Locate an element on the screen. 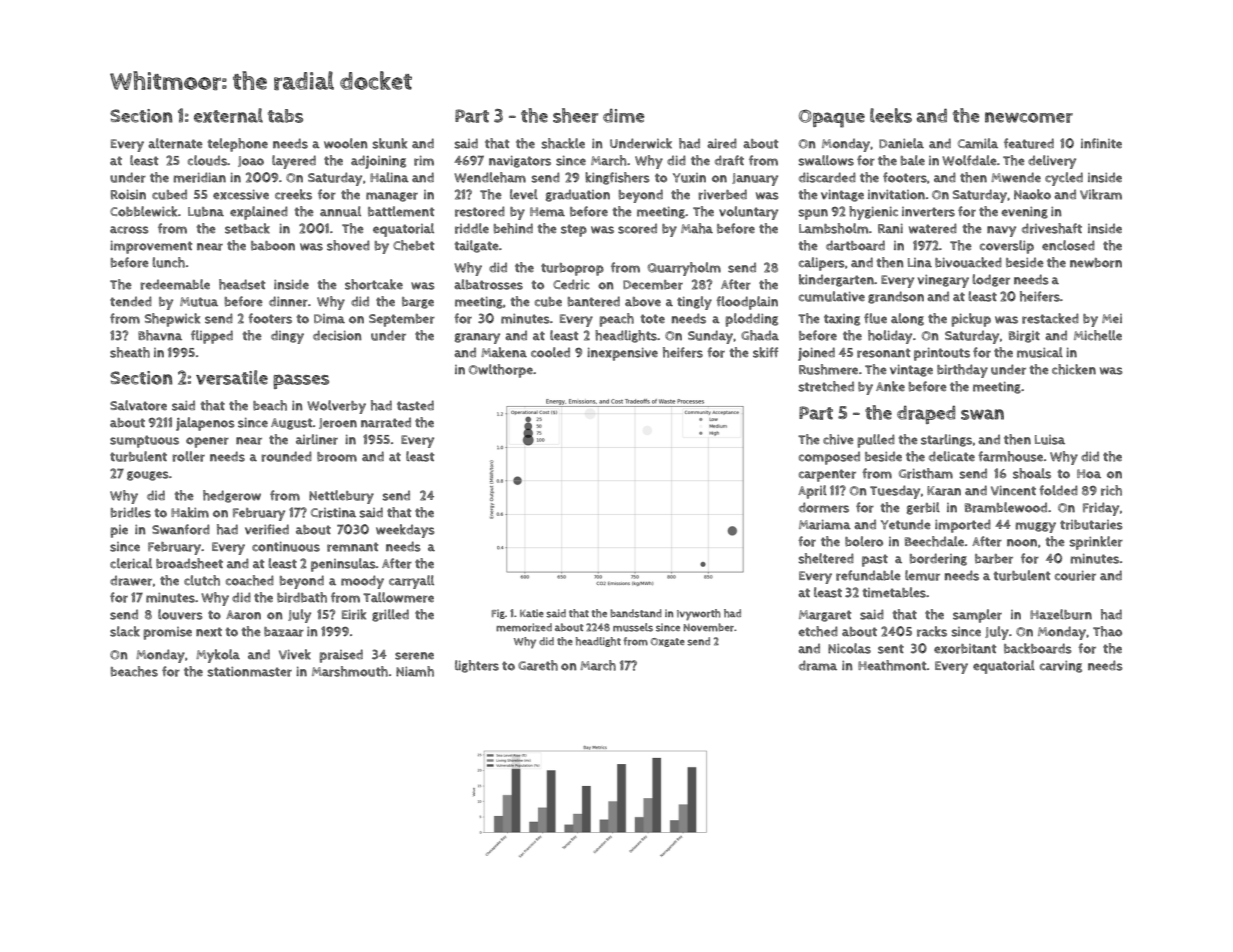  chicken is located at coordinates (1074, 369).
